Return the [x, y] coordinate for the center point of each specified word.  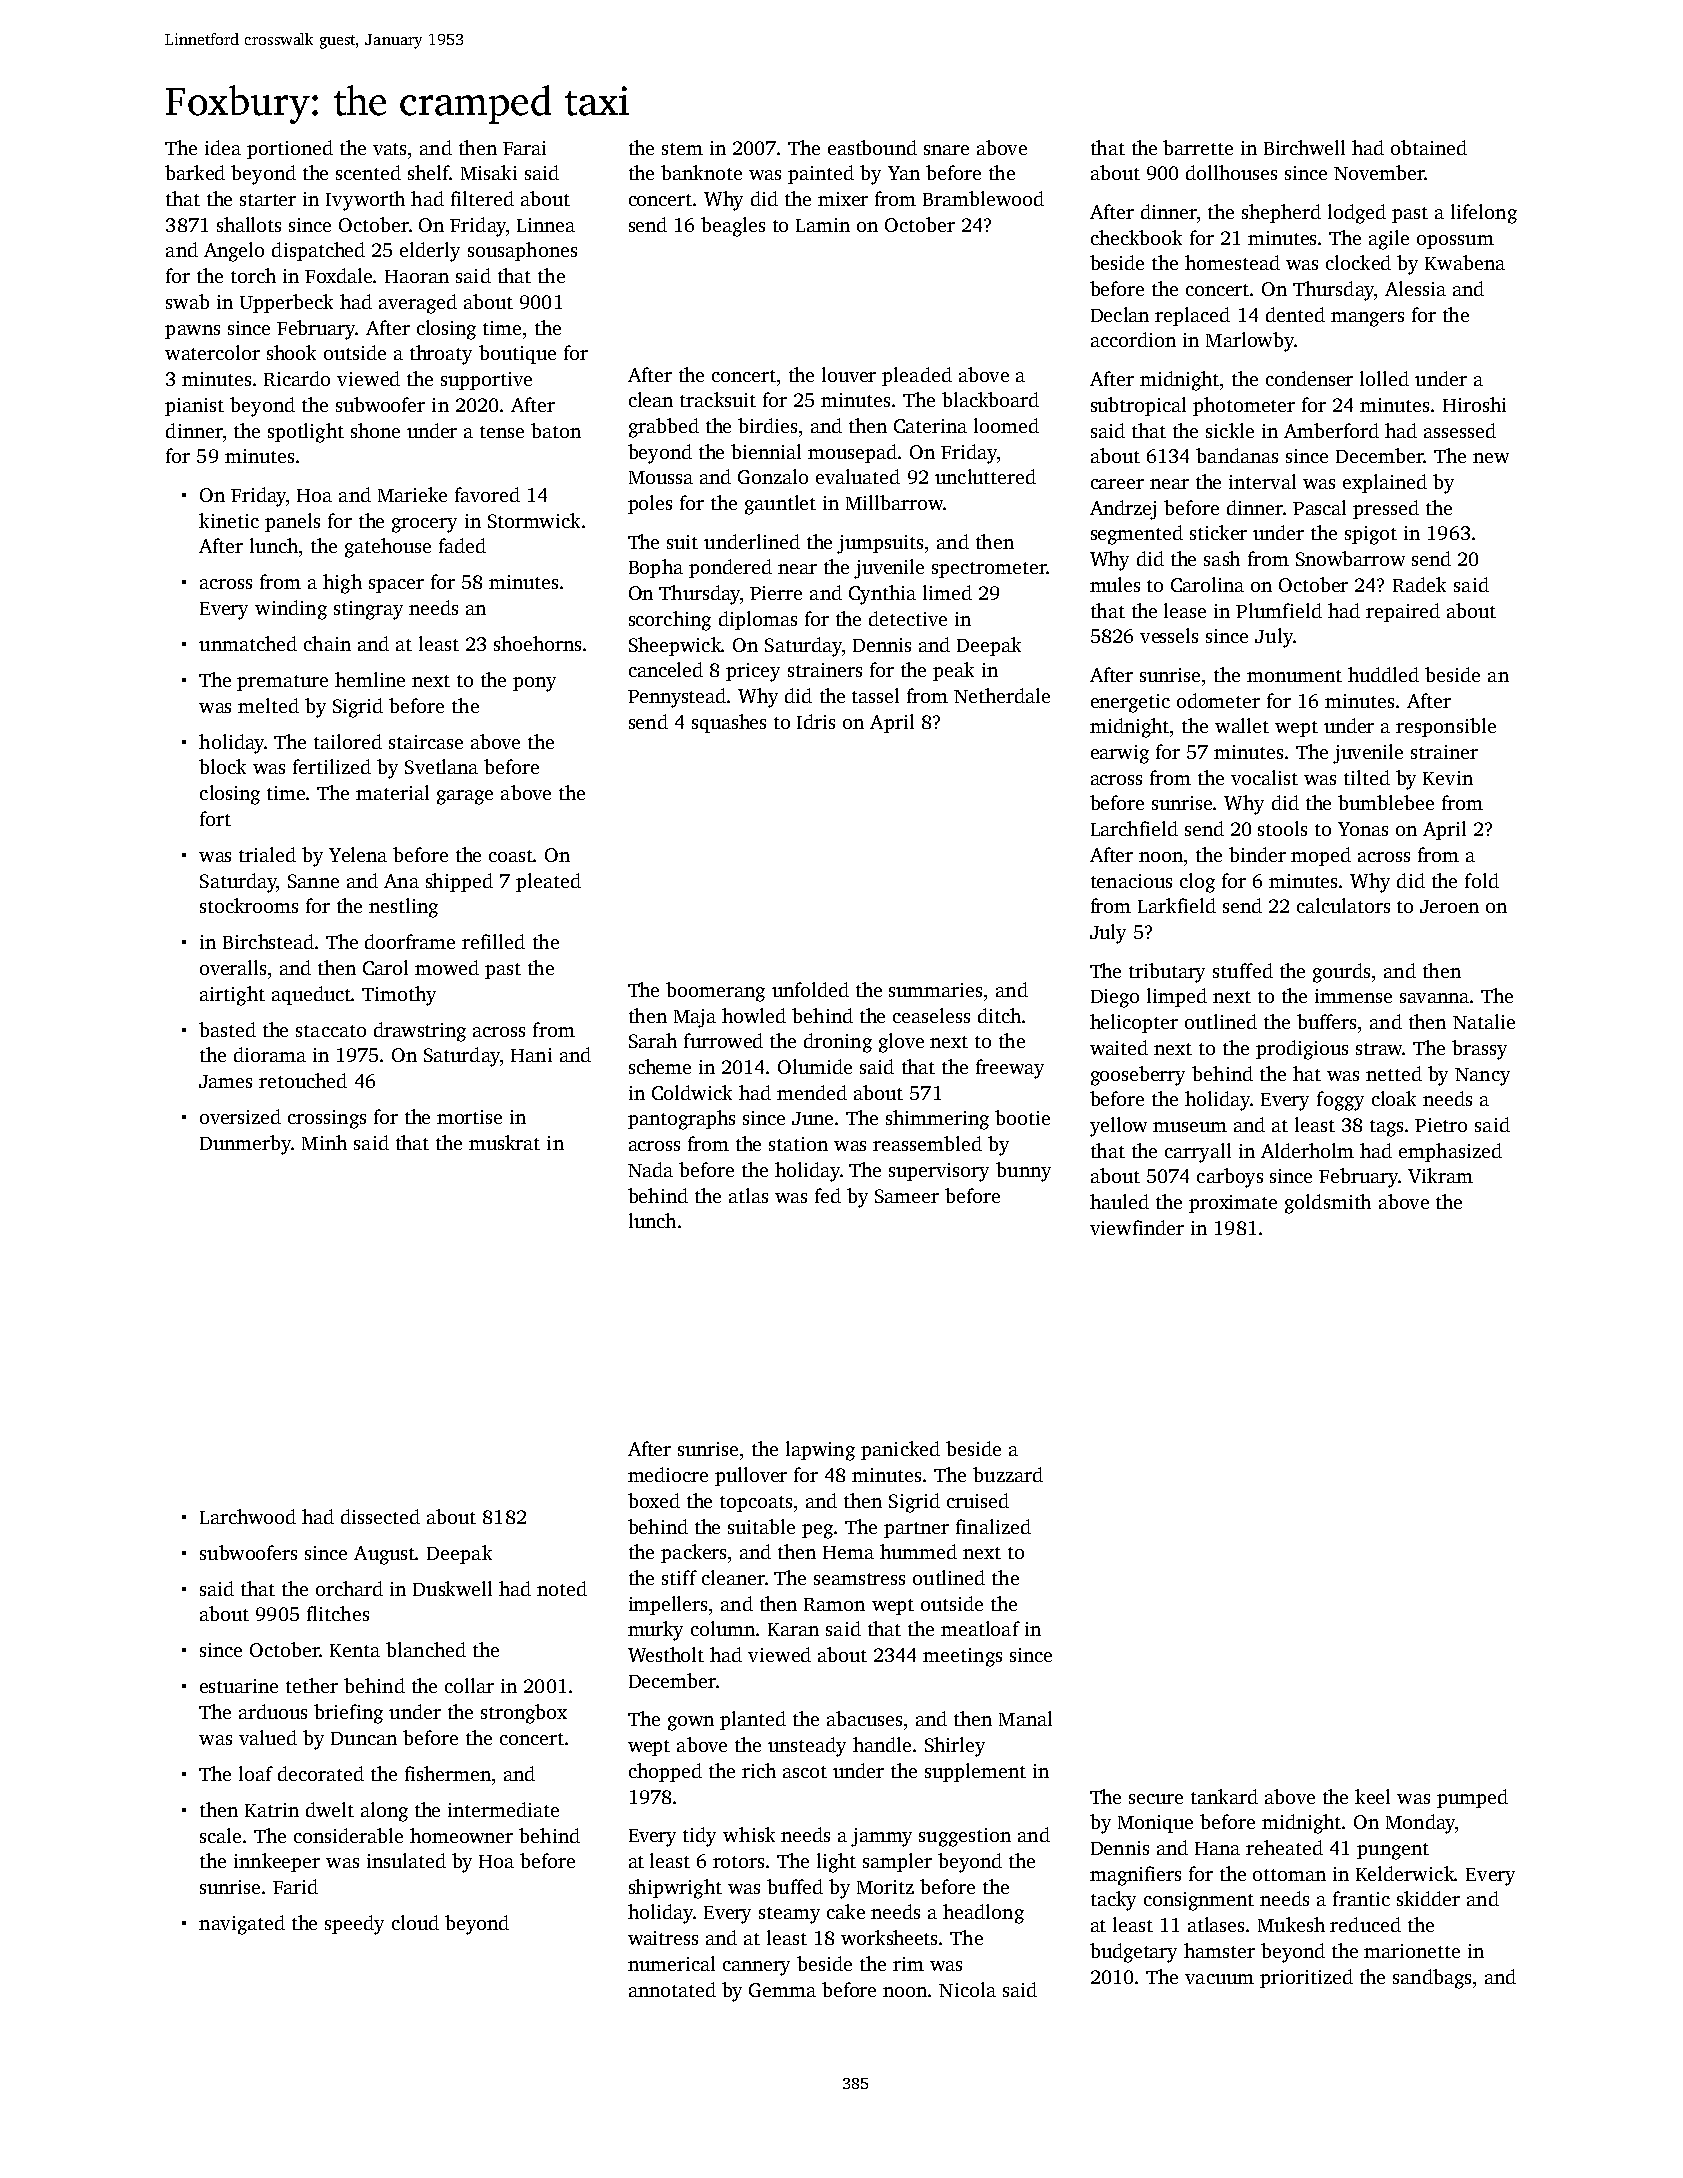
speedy [354, 1925]
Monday [1420, 1824]
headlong [983, 1914]
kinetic [229, 520]
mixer [843, 199]
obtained [1429, 147]
